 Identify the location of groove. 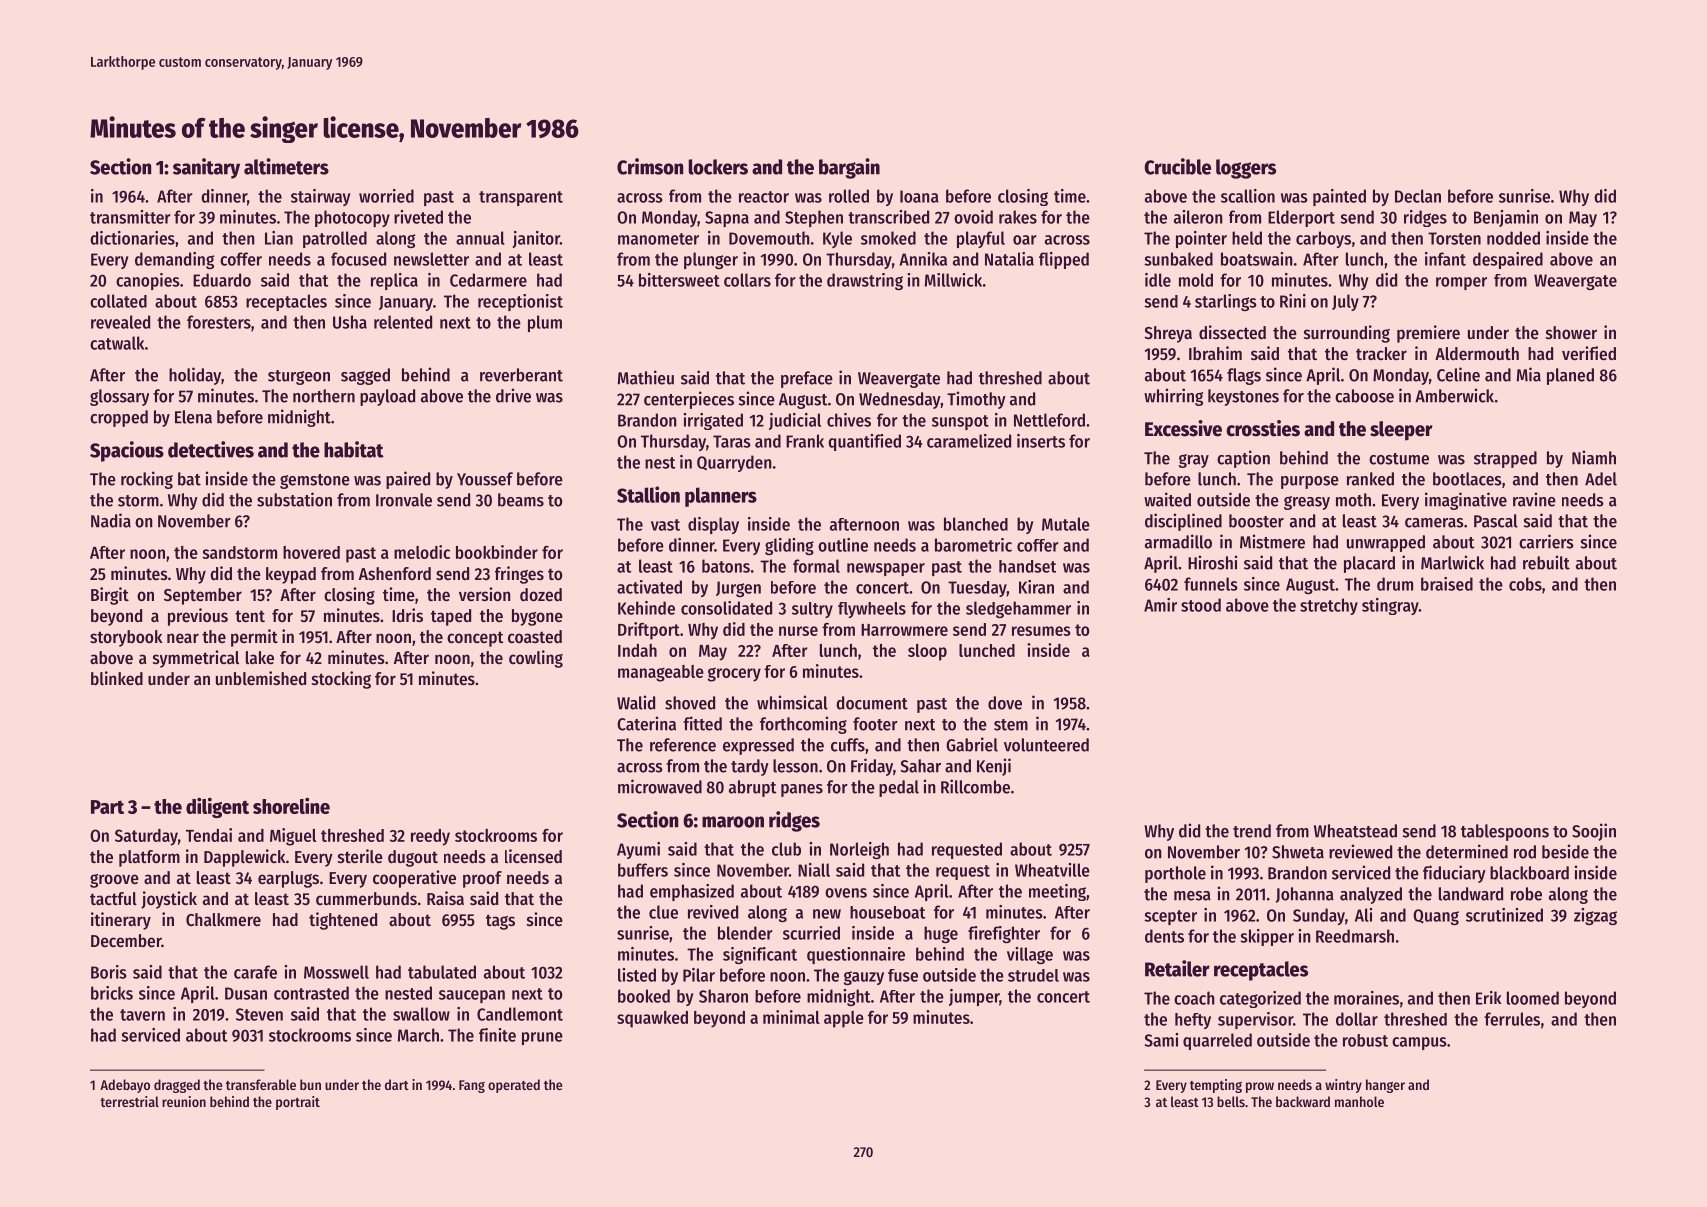
(114, 881).
